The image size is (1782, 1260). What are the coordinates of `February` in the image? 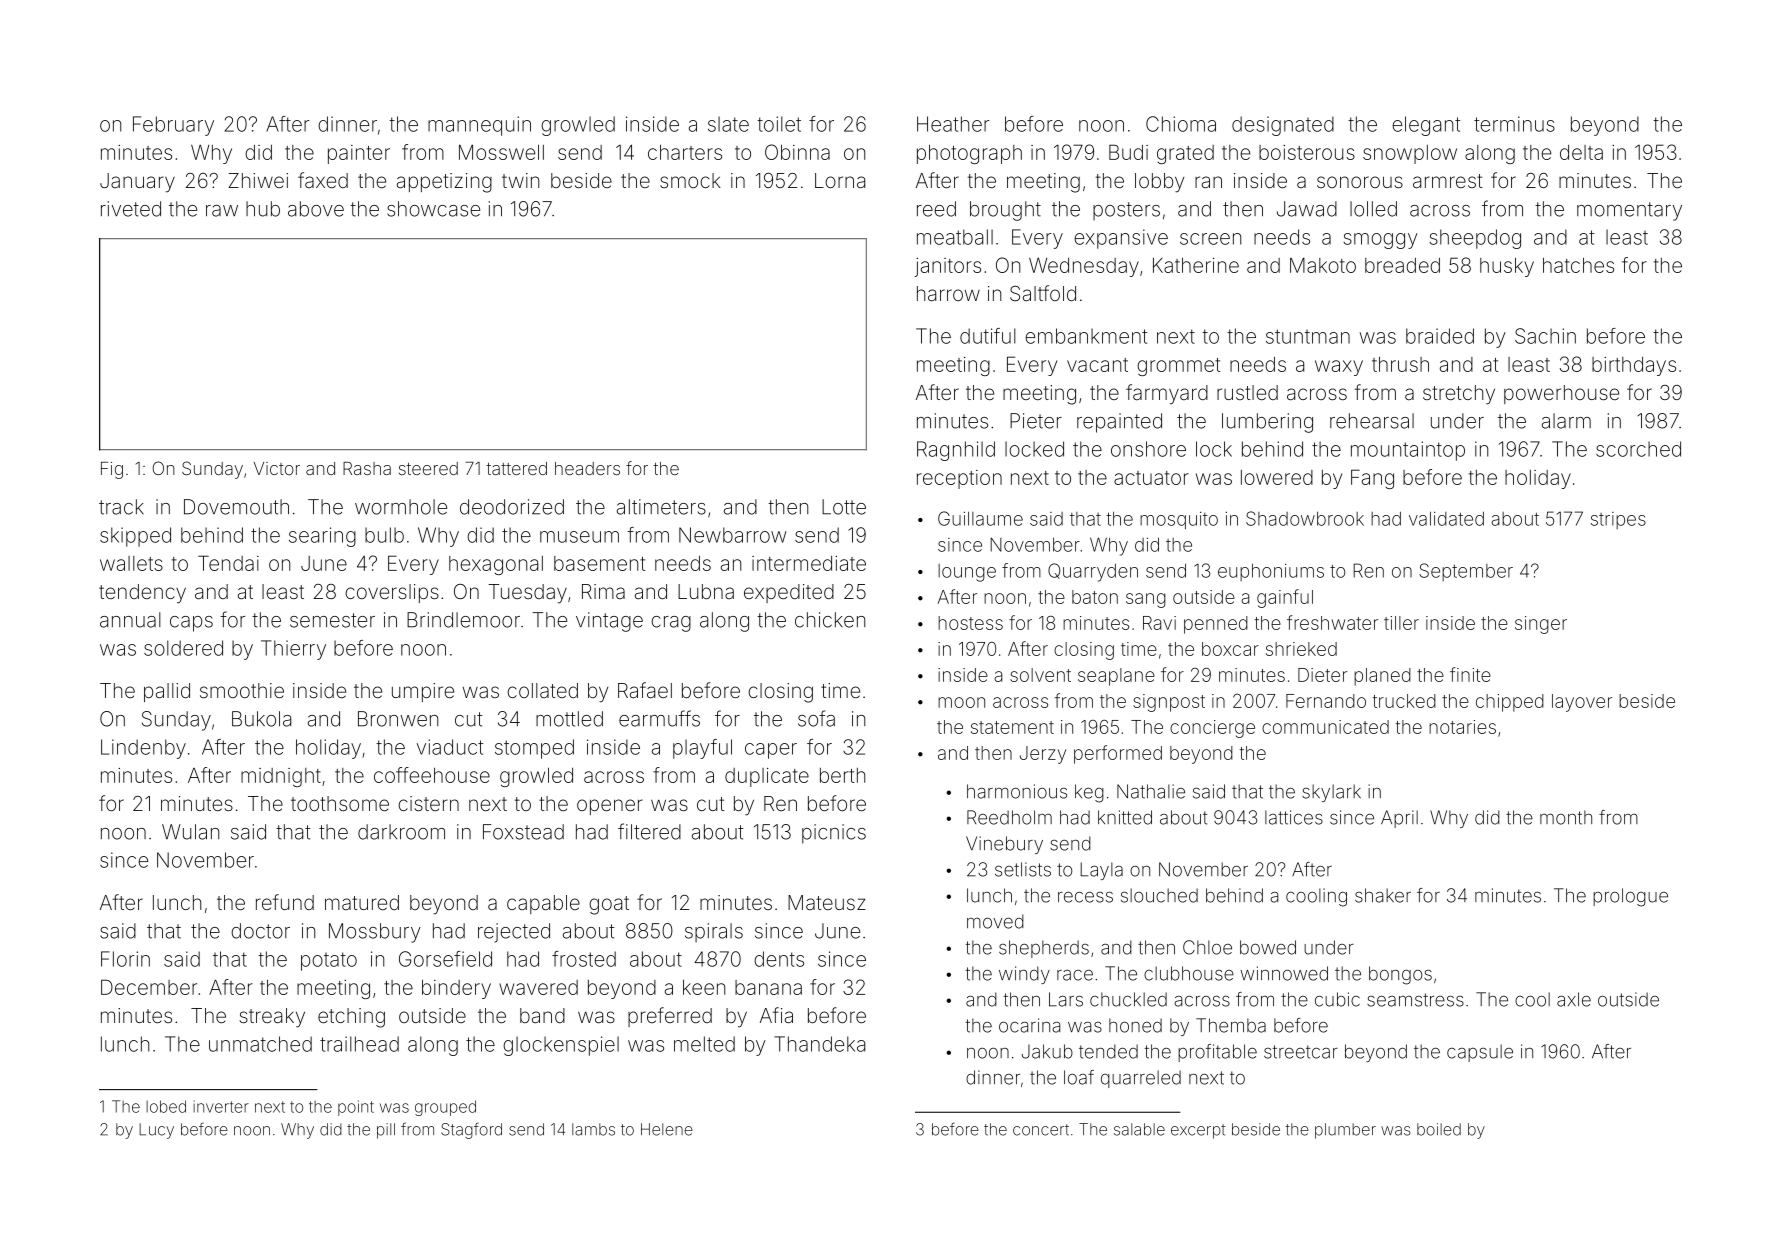 It's located at (173, 126).
